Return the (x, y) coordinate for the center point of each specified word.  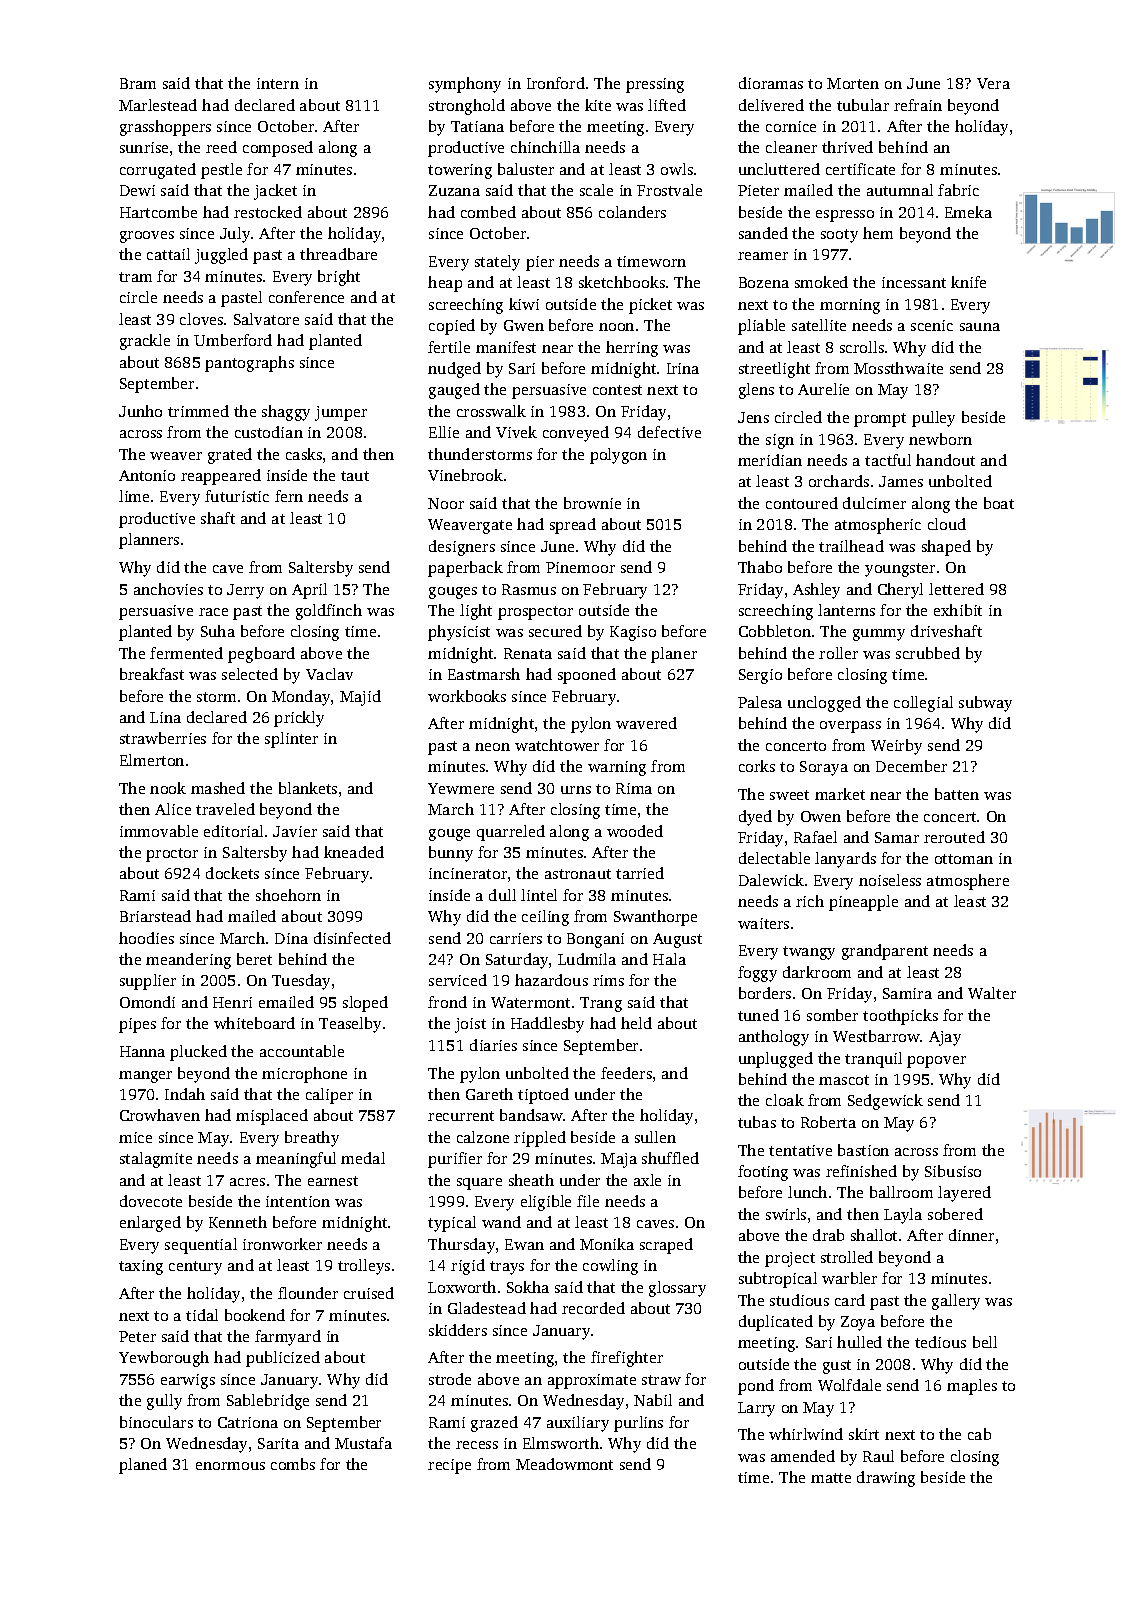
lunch (807, 1192)
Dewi (137, 190)
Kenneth (238, 1222)
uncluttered (779, 169)
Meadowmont (564, 1464)
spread (573, 526)
